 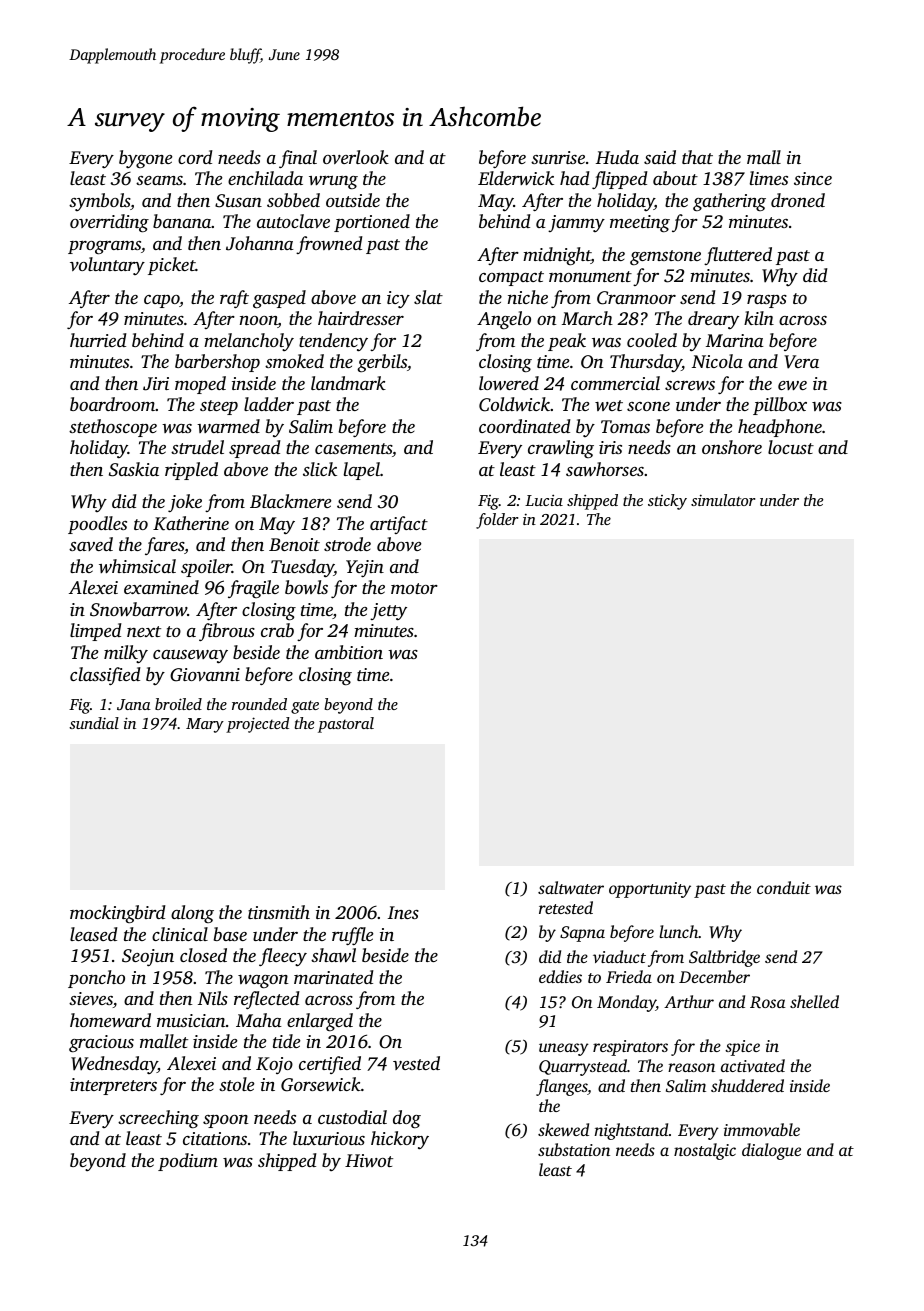 What do you see at coordinates (161, 587) in the screenshot?
I see `examined` at bounding box center [161, 587].
